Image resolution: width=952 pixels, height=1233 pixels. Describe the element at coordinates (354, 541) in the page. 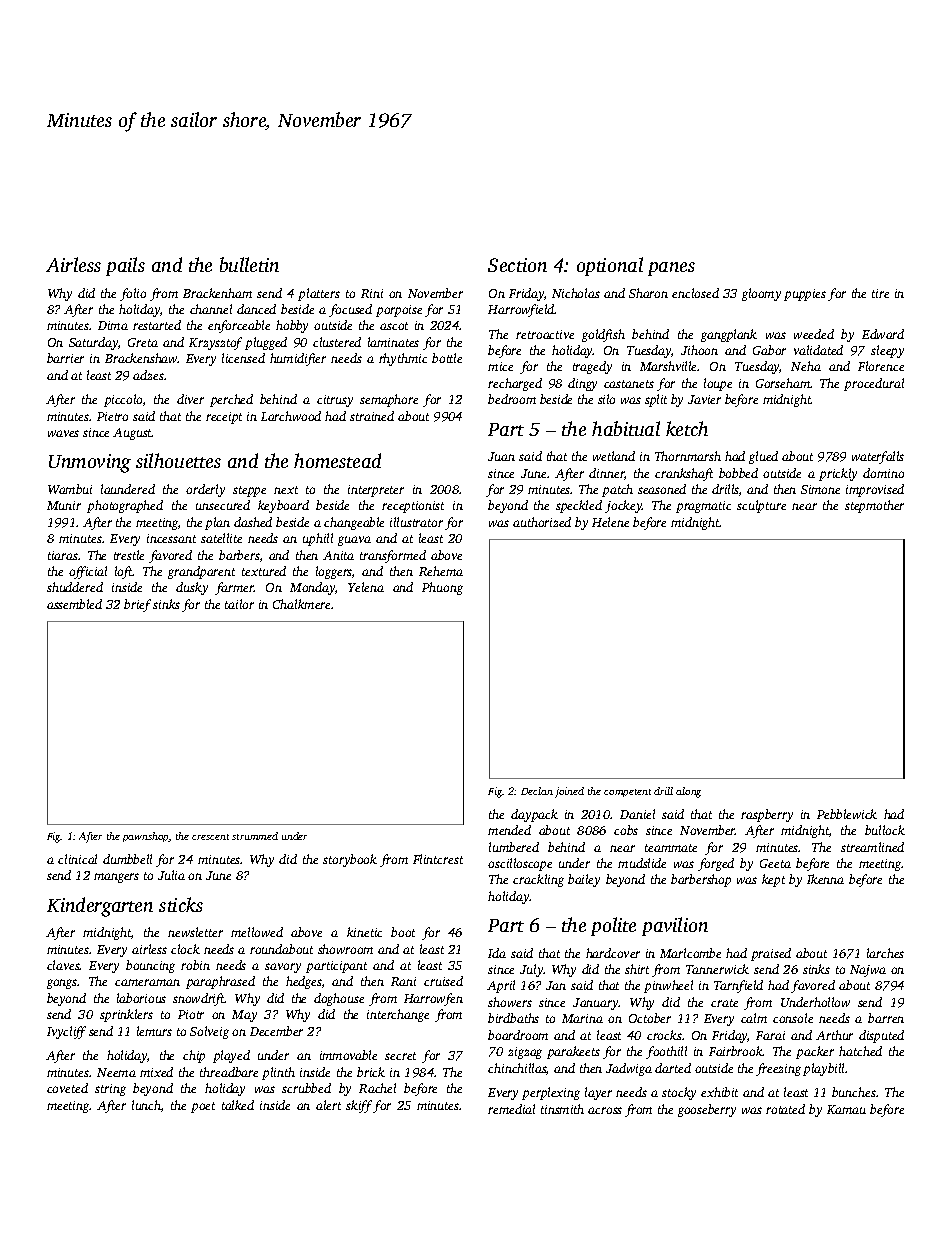

I see `guava` at that location.
